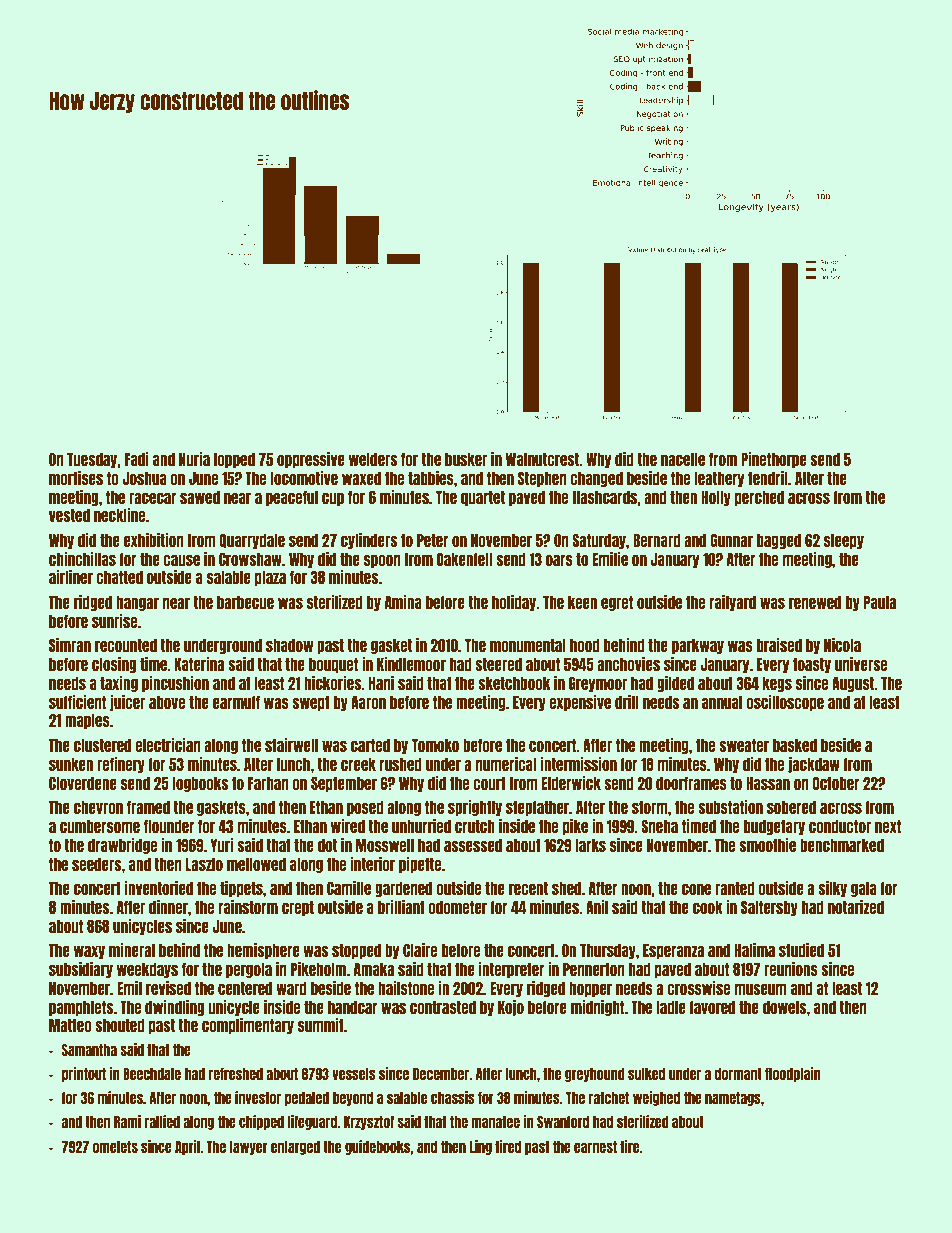 The height and width of the screenshot is (1233, 952). I want to click on monumental, so click(528, 645).
